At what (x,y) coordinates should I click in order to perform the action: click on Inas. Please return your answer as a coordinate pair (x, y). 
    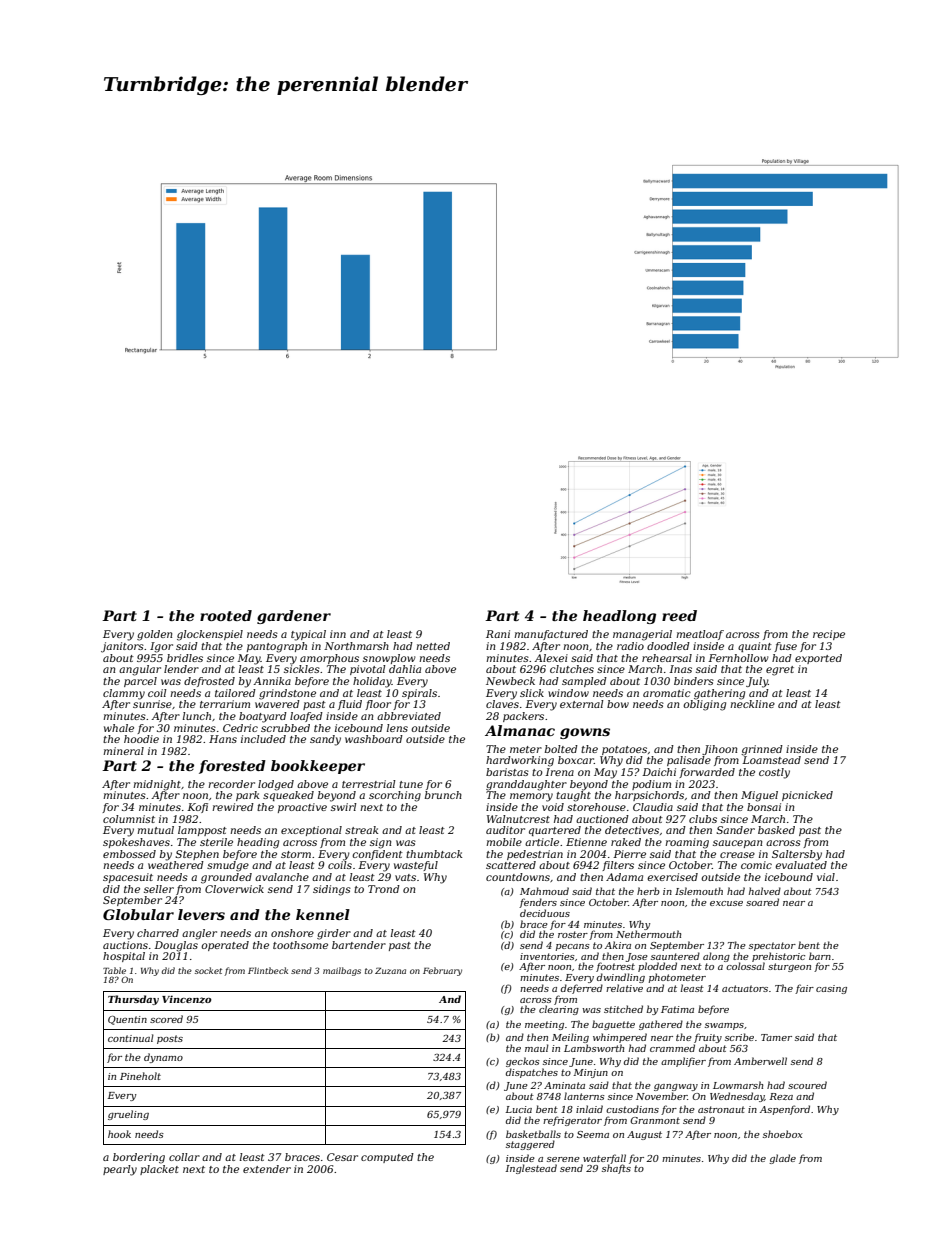
    Looking at the image, I should click on (680, 669).
